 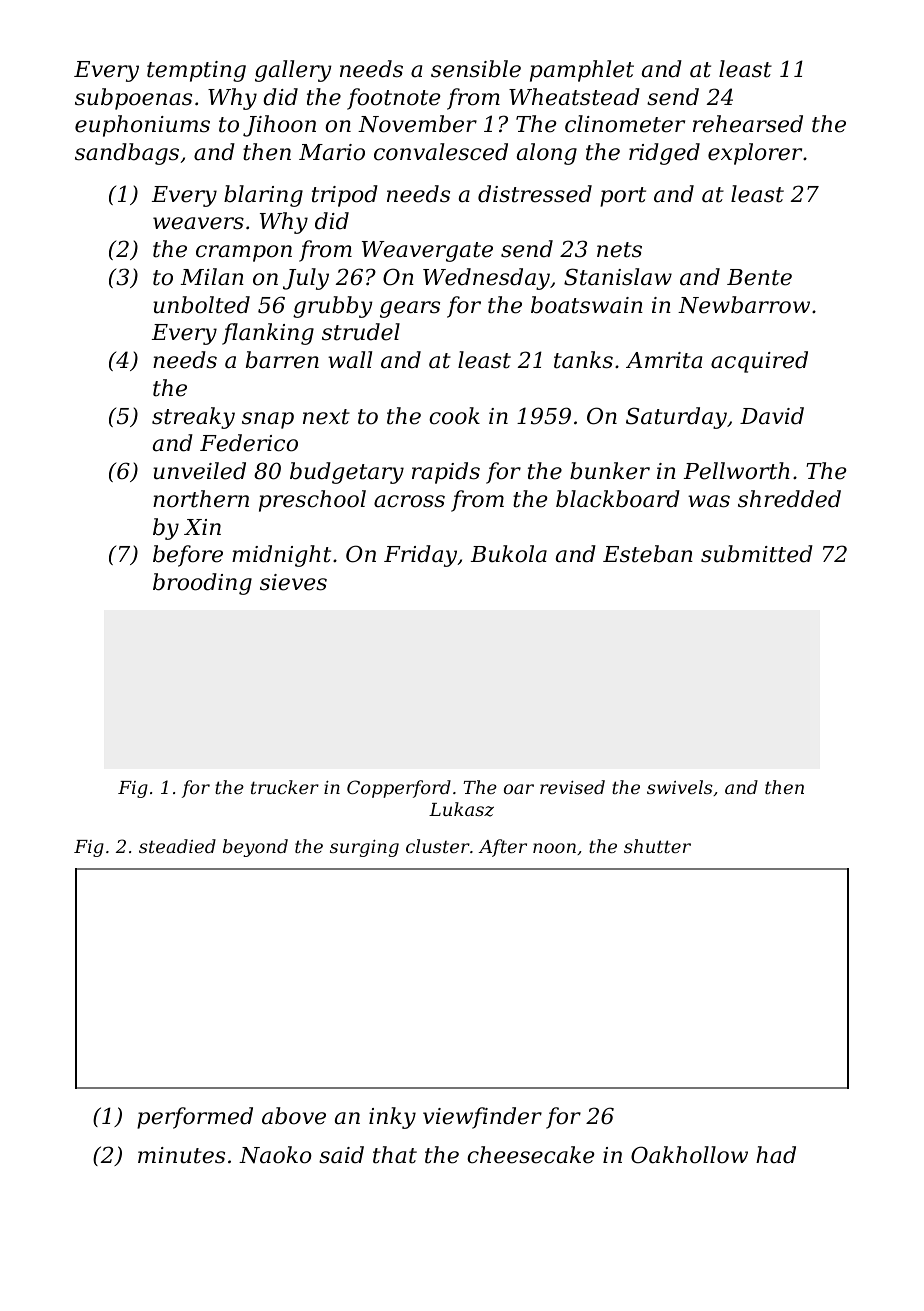 I want to click on viewfinder, so click(x=482, y=1118).
